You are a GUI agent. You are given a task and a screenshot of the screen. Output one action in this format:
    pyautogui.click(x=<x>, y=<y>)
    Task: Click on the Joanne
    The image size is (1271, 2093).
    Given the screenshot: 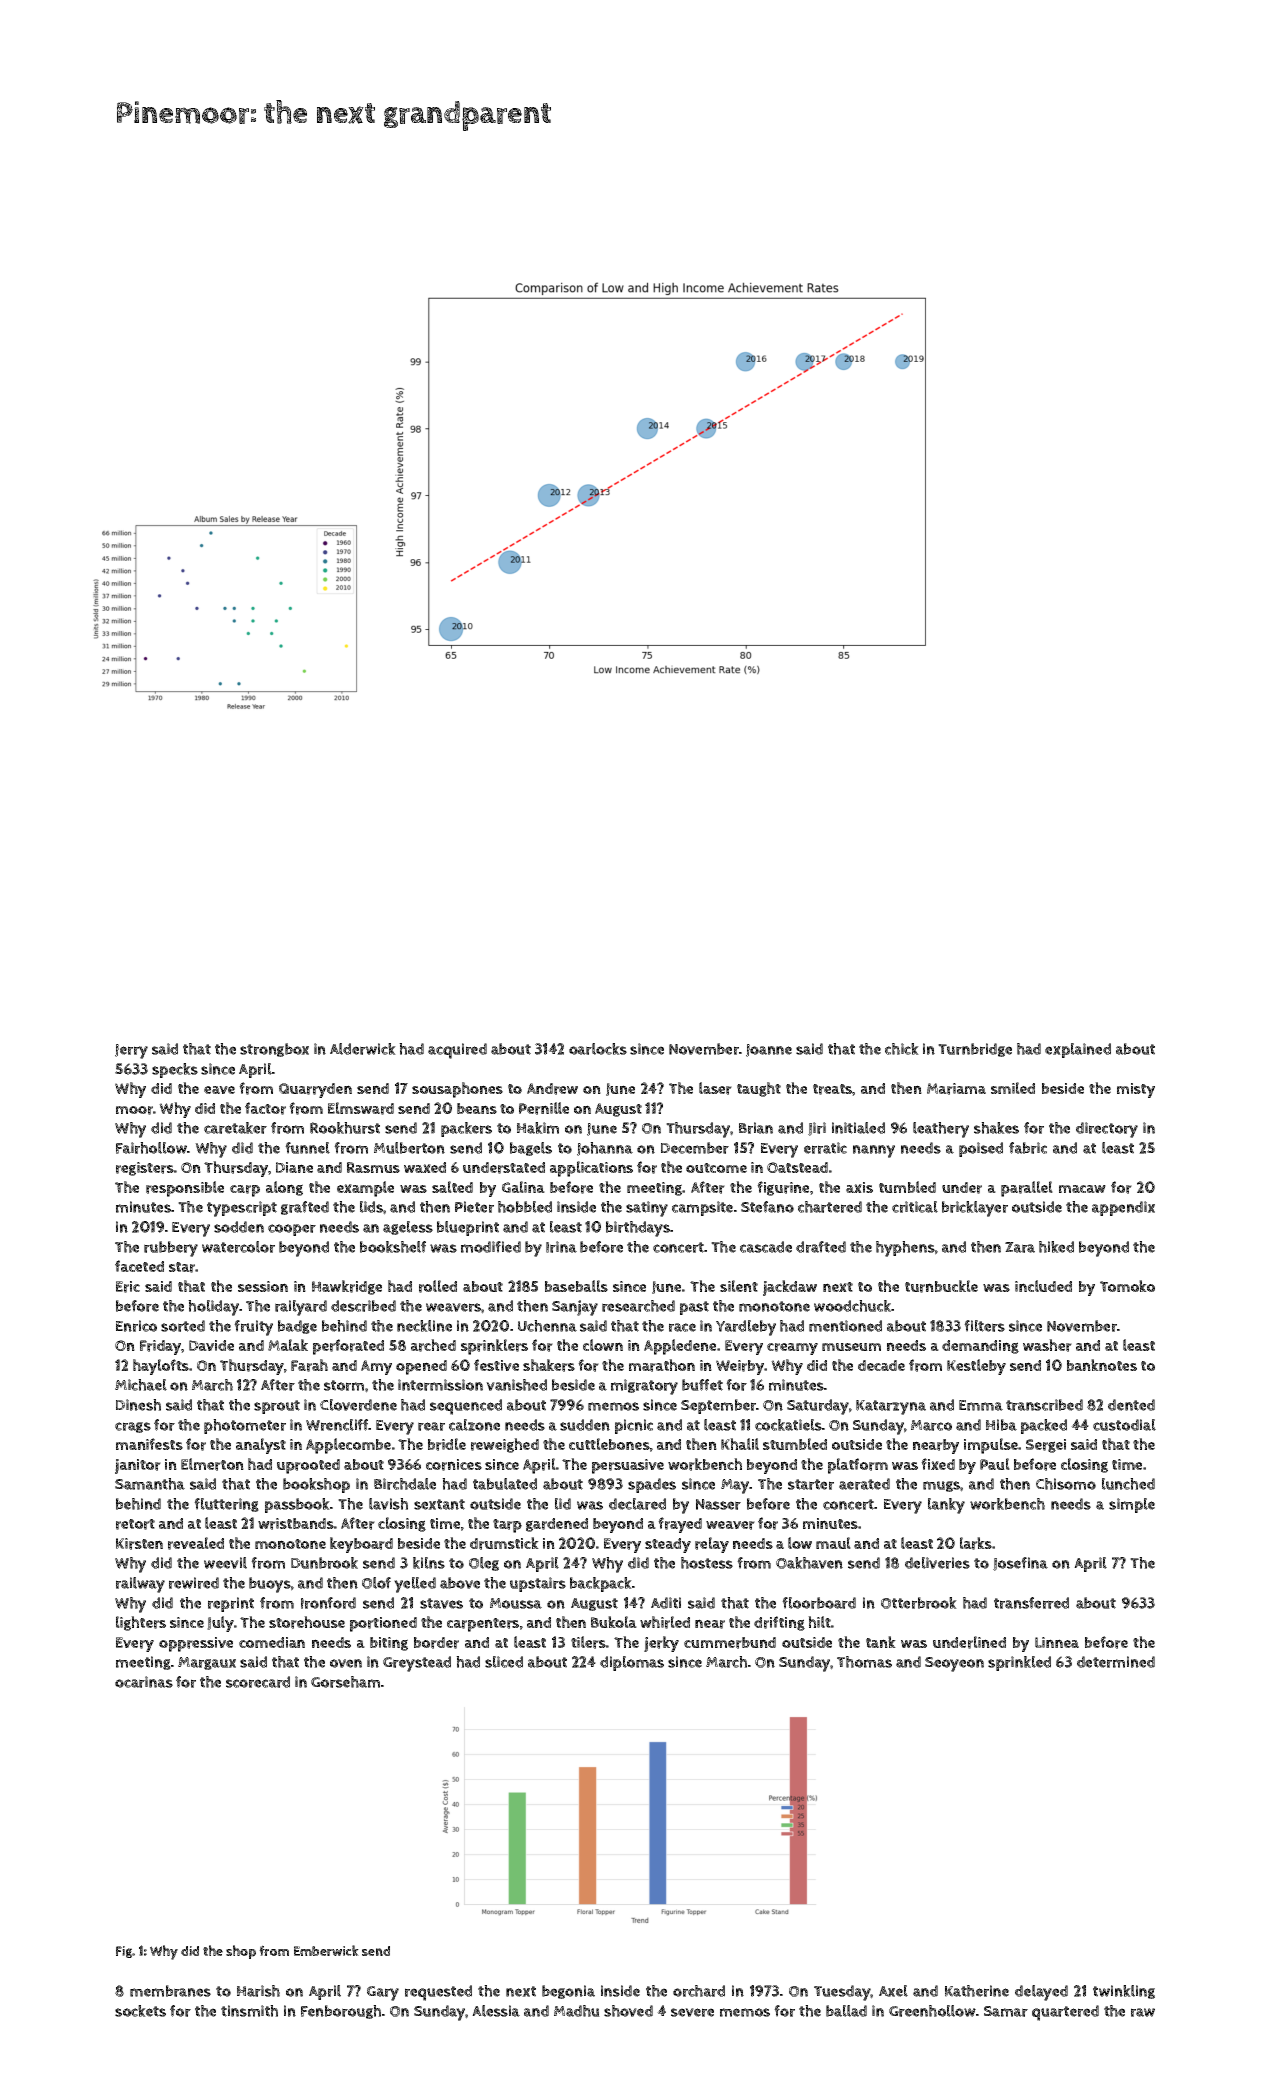 What is the action you would take?
    pyautogui.click(x=769, y=1050)
